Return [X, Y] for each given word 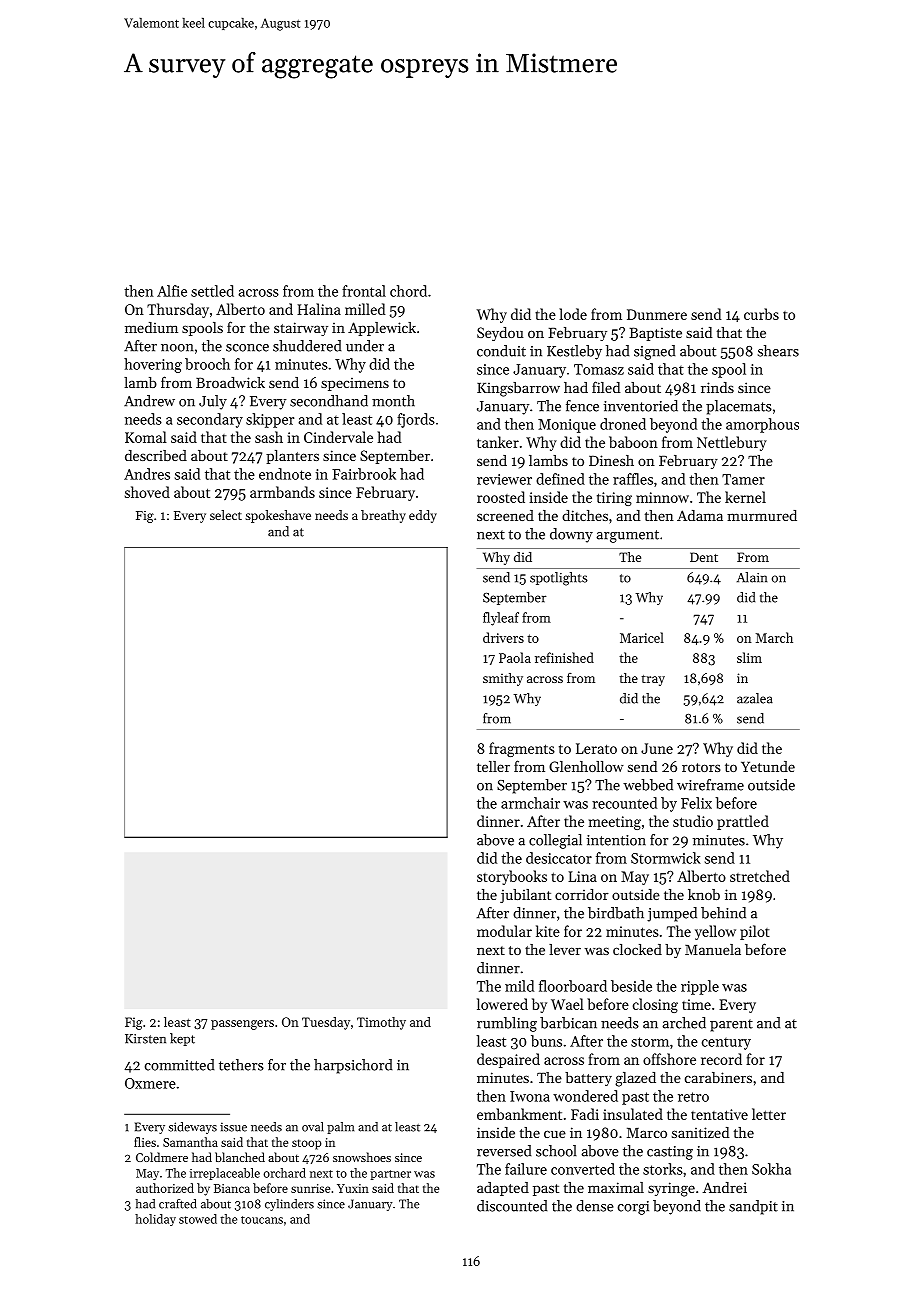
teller [493, 766]
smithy [503, 679]
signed [654, 352]
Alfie [172, 291]
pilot [755, 932]
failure [526, 1169]
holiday [155, 1220]
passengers [242, 1025]
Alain [752, 577]
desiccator [559, 858]
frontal [364, 291]
